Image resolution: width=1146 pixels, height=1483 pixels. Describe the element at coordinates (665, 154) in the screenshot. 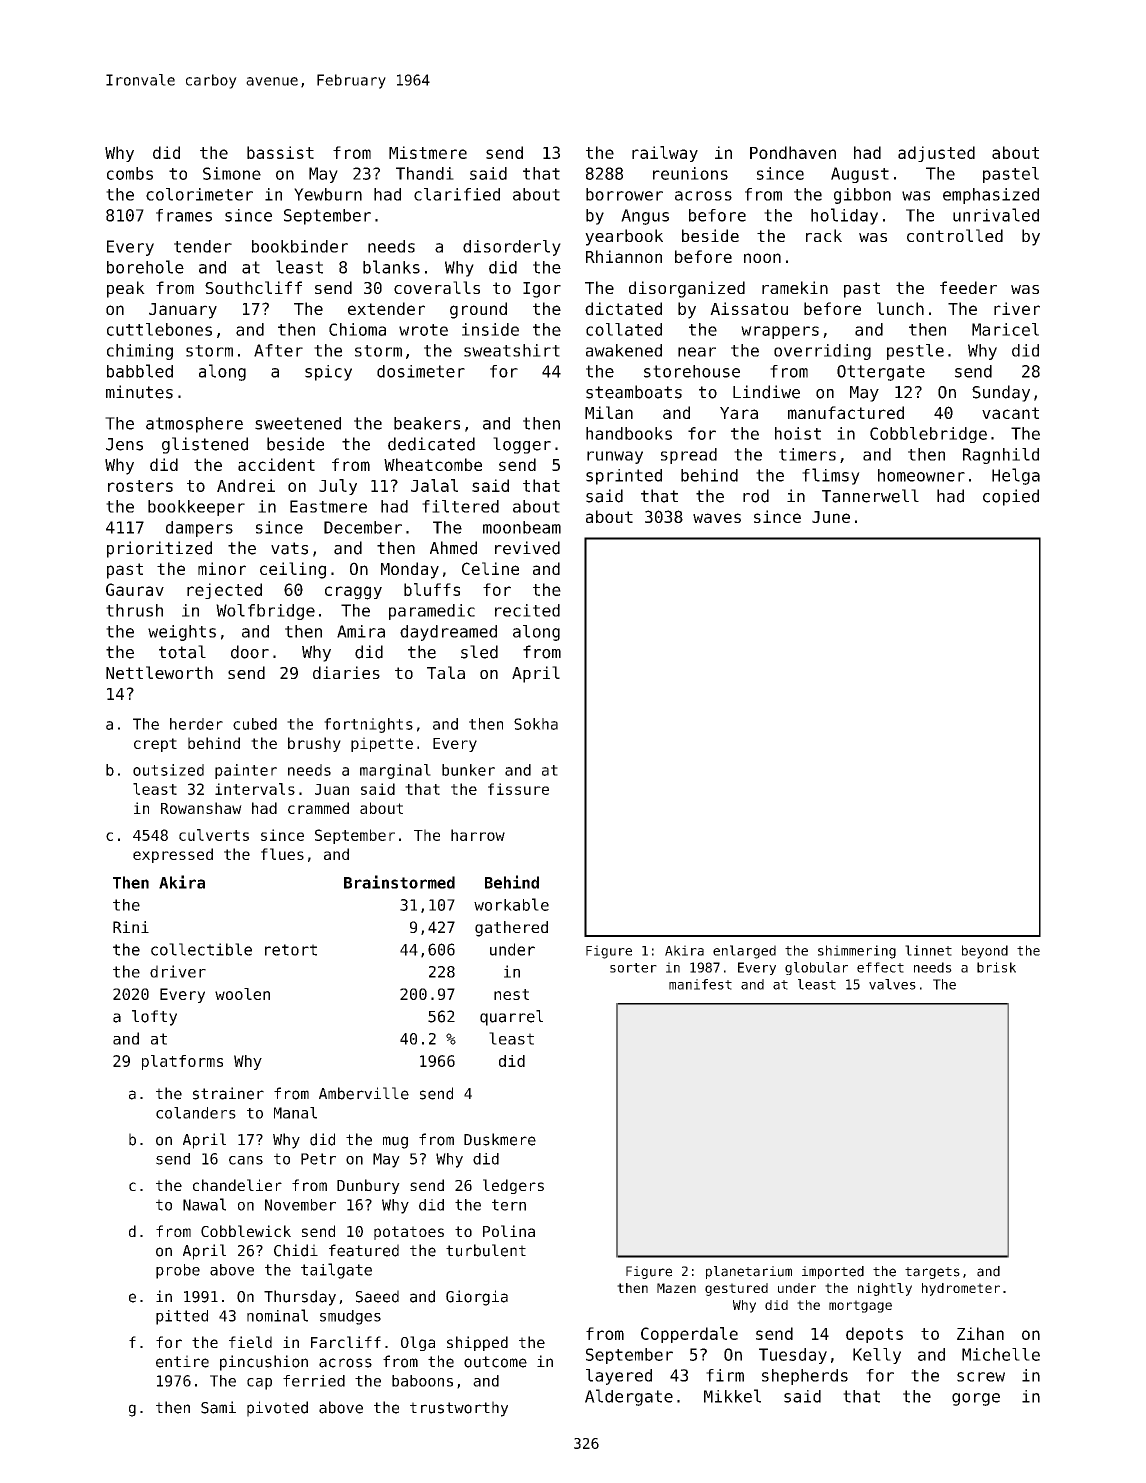

I see `railway` at that location.
